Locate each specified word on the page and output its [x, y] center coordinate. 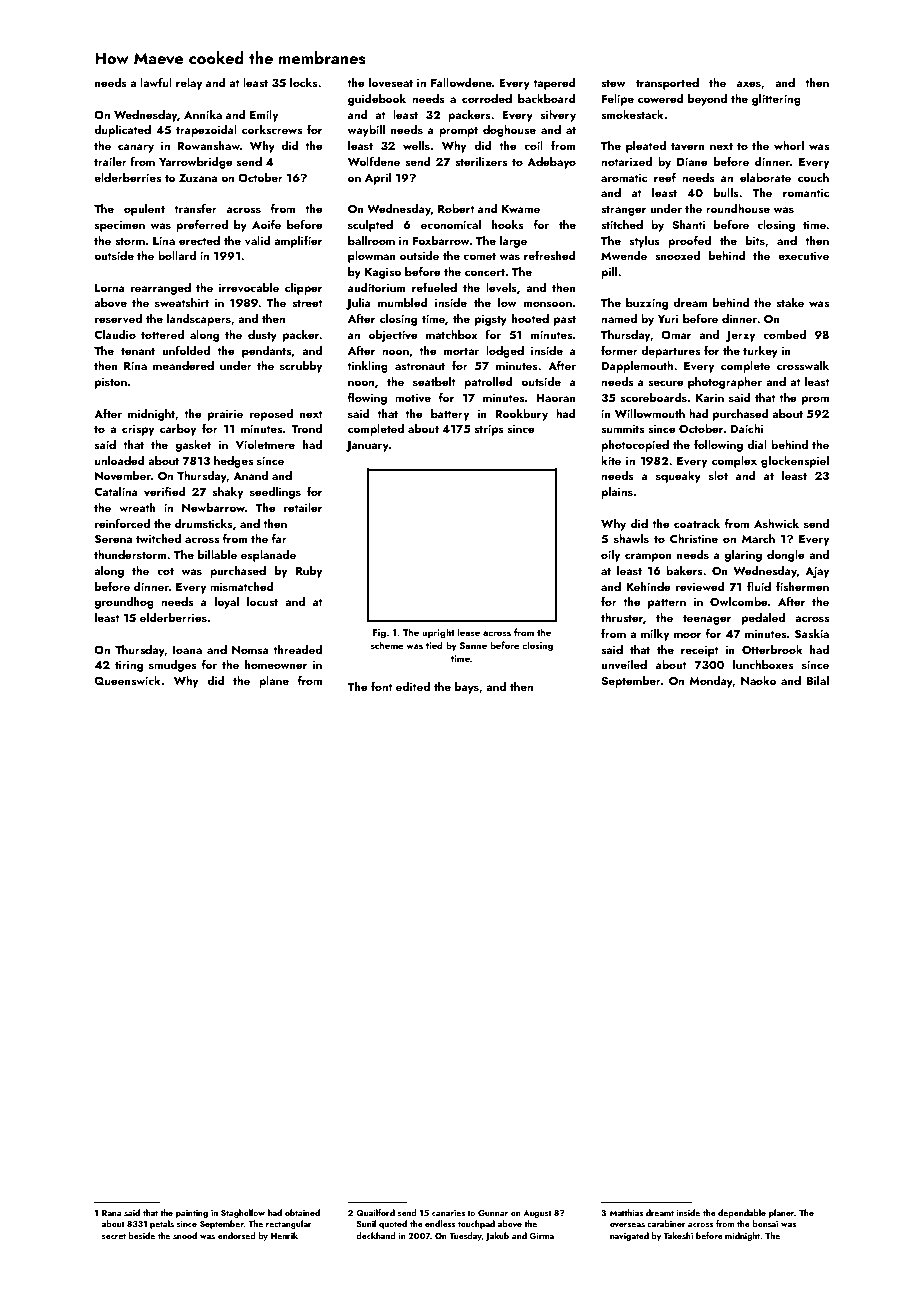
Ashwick [776, 523]
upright [438, 633]
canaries [448, 1213]
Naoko [758, 680]
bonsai [765, 1223]
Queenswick [127, 680]
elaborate [765, 177]
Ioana [187, 650]
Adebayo [551, 163]
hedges [233, 462]
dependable [742, 1213]
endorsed [236, 1235]
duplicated [122, 131]
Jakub [497, 1236]
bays [467, 688]
